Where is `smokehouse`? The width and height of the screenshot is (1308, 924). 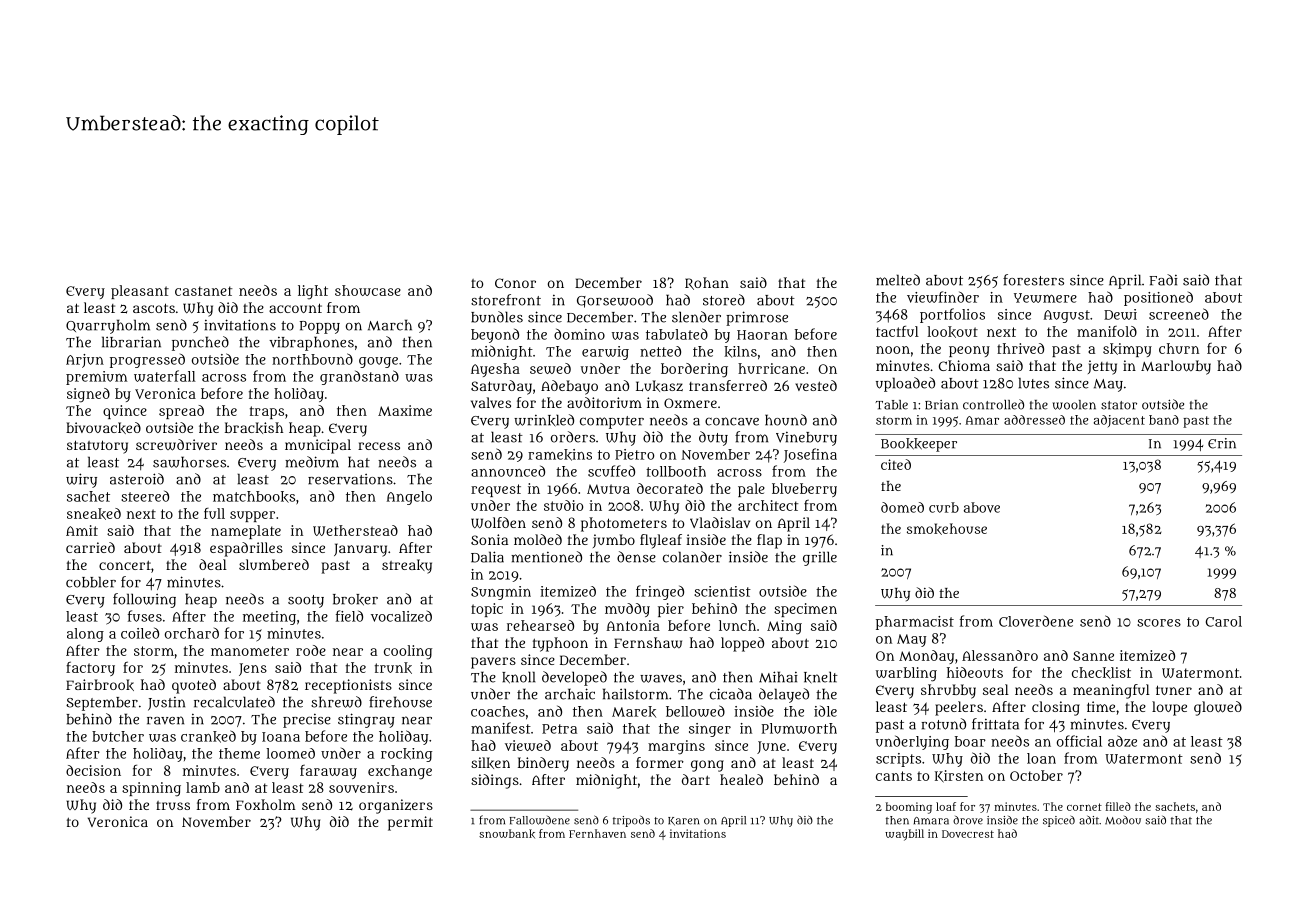
smokehouse is located at coordinates (947, 529).
